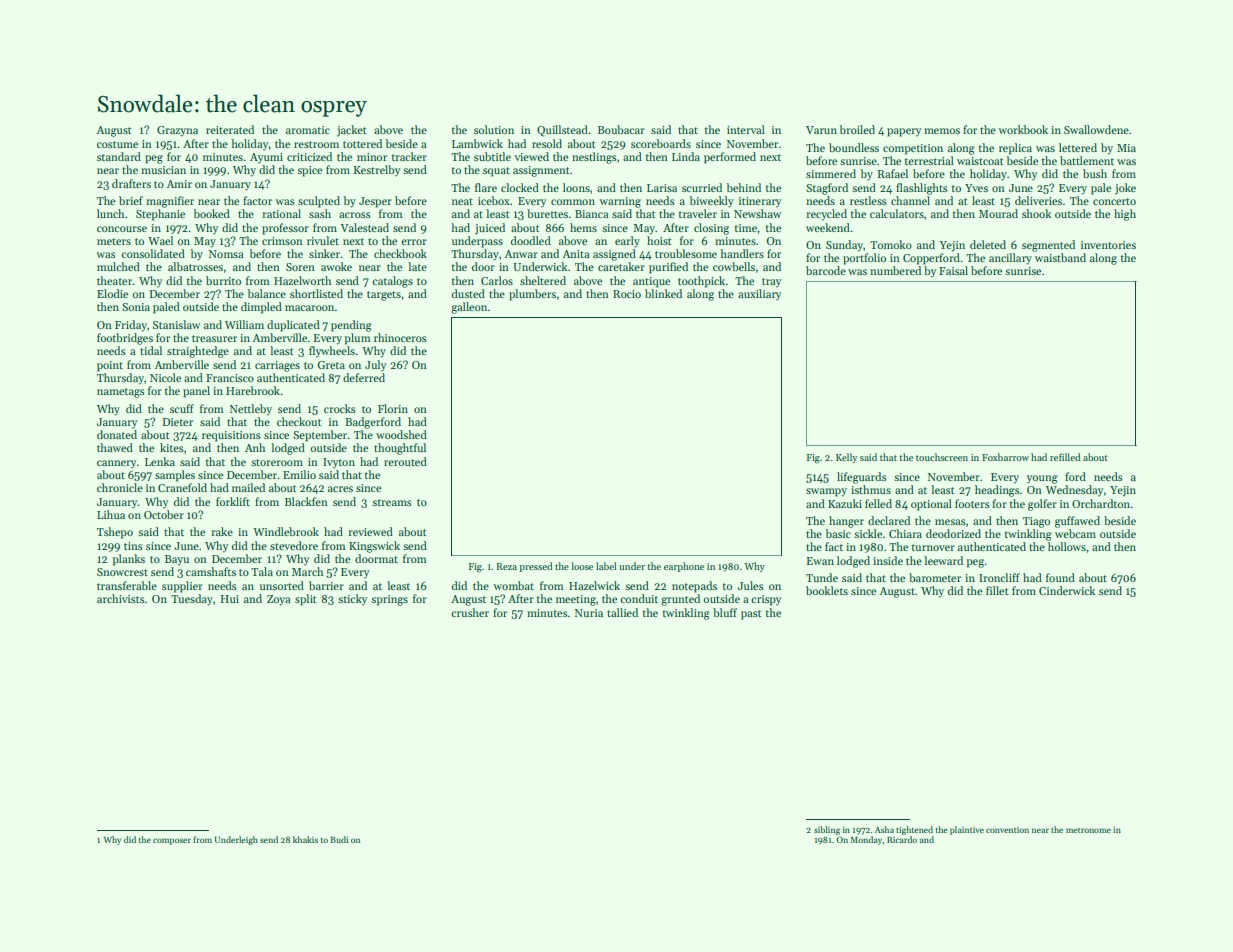  I want to click on rerouted, so click(405, 461).
